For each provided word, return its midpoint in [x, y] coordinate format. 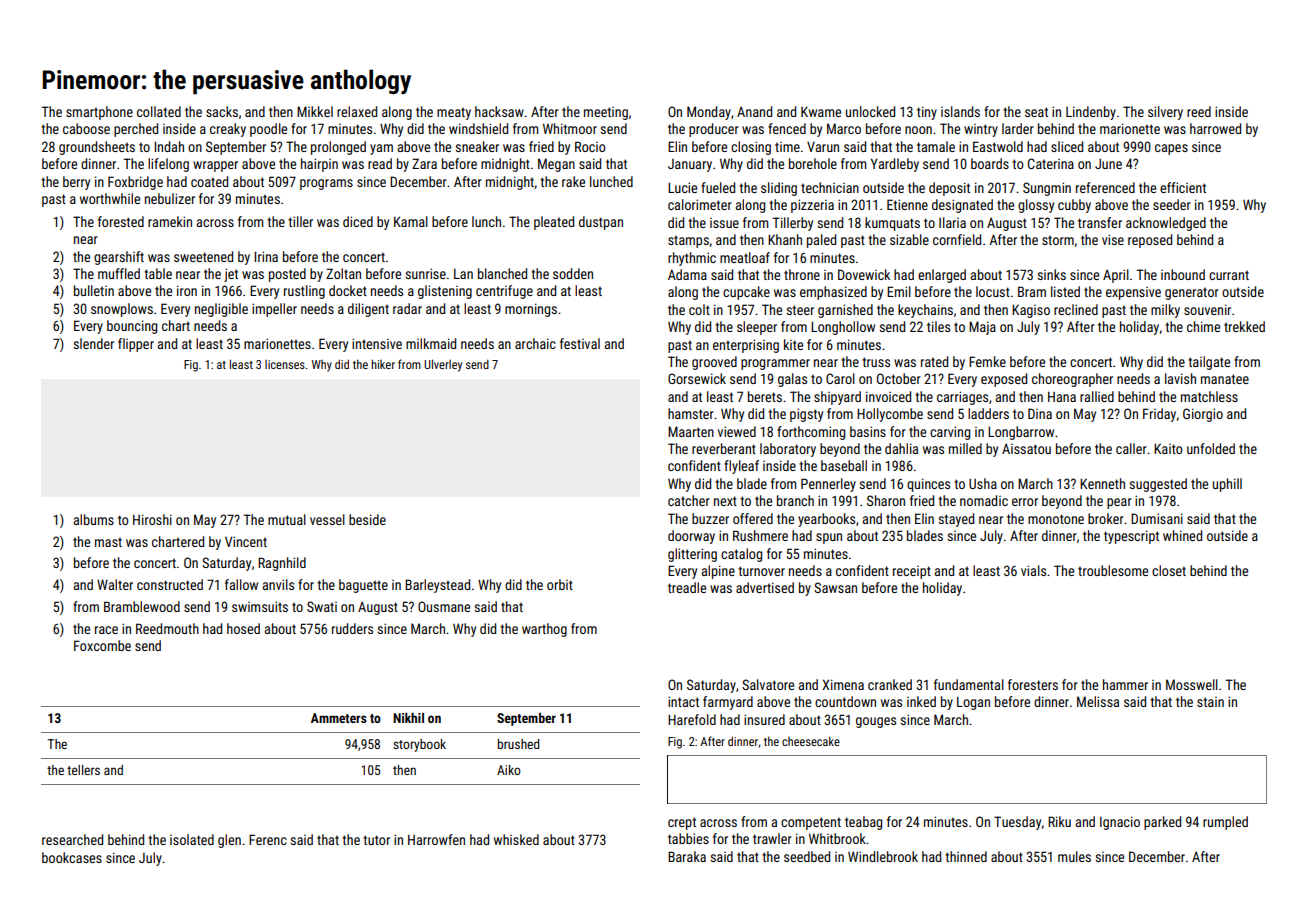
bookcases [72, 857]
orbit [560, 584]
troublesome [1113, 570]
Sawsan [835, 587]
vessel [327, 519]
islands [960, 111]
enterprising [746, 346]
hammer [1125, 684]
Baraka [687, 856]
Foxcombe [102, 645]
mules [1074, 856]
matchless [1209, 396]
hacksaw [499, 111]
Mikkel [315, 111]
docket [348, 290]
